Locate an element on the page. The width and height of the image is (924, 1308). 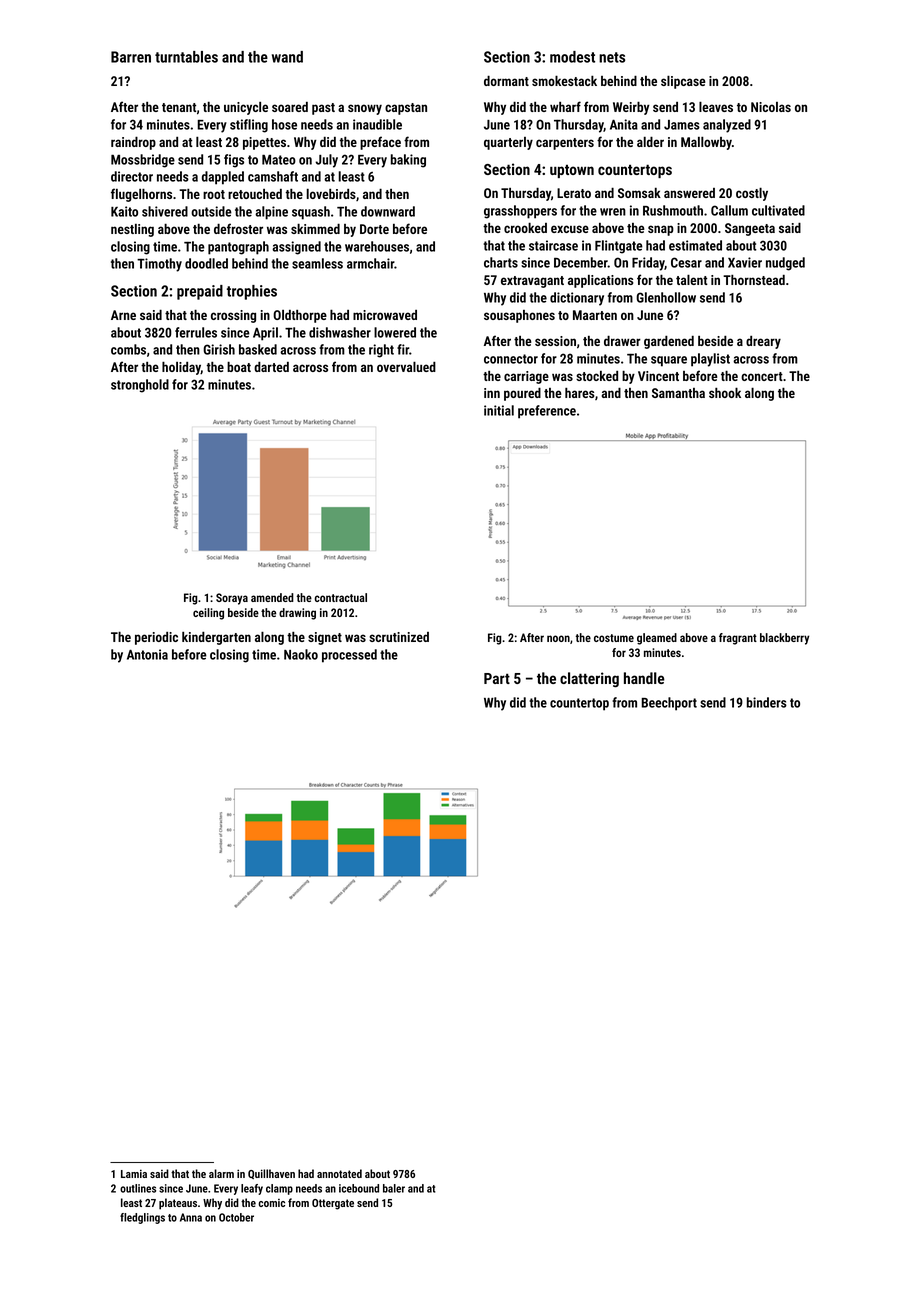
dormant is located at coordinates (506, 80).
